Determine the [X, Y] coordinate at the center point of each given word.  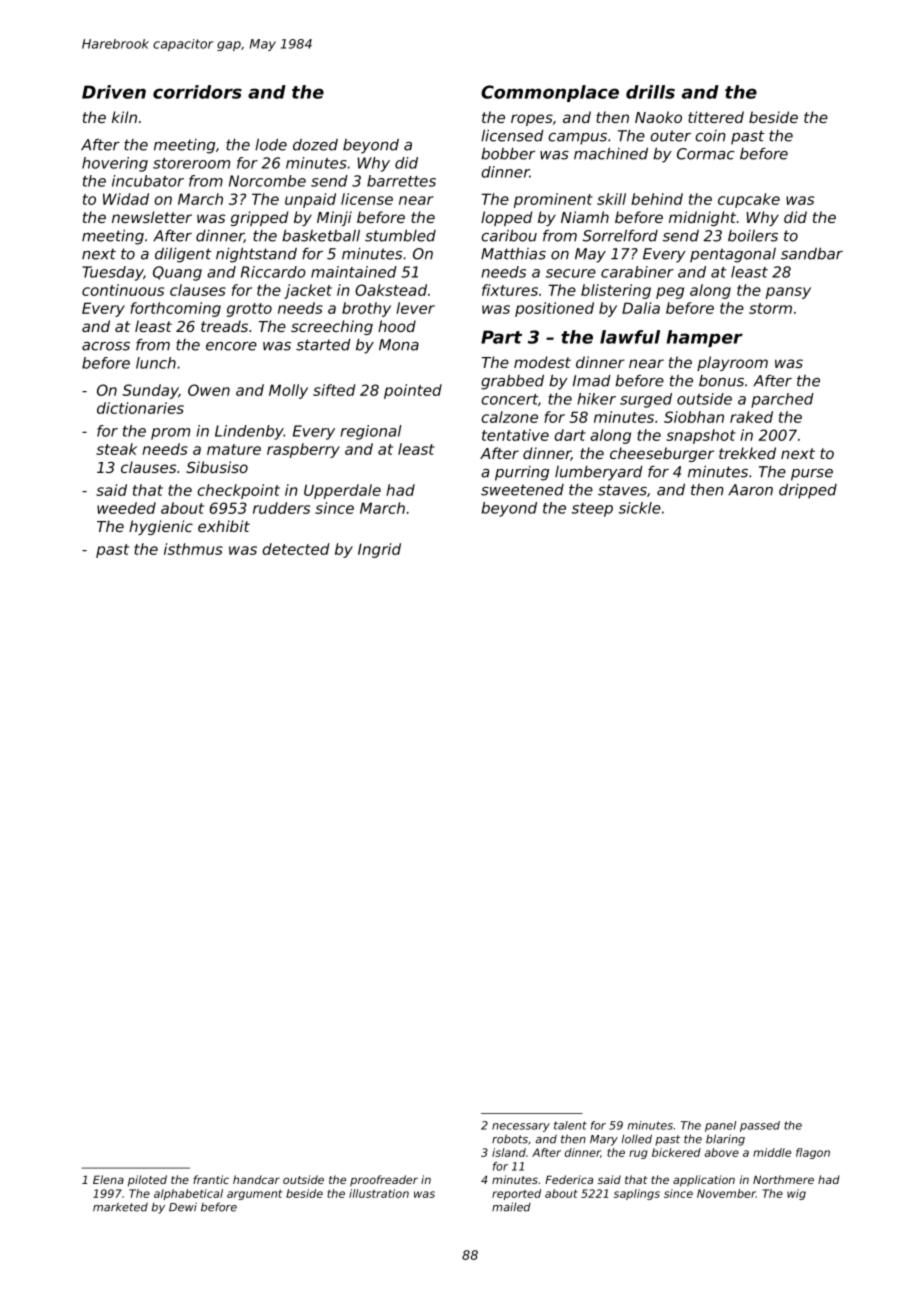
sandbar [812, 253]
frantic [211, 1179]
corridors [197, 92]
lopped [506, 218]
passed [760, 1126]
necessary [521, 1127]
